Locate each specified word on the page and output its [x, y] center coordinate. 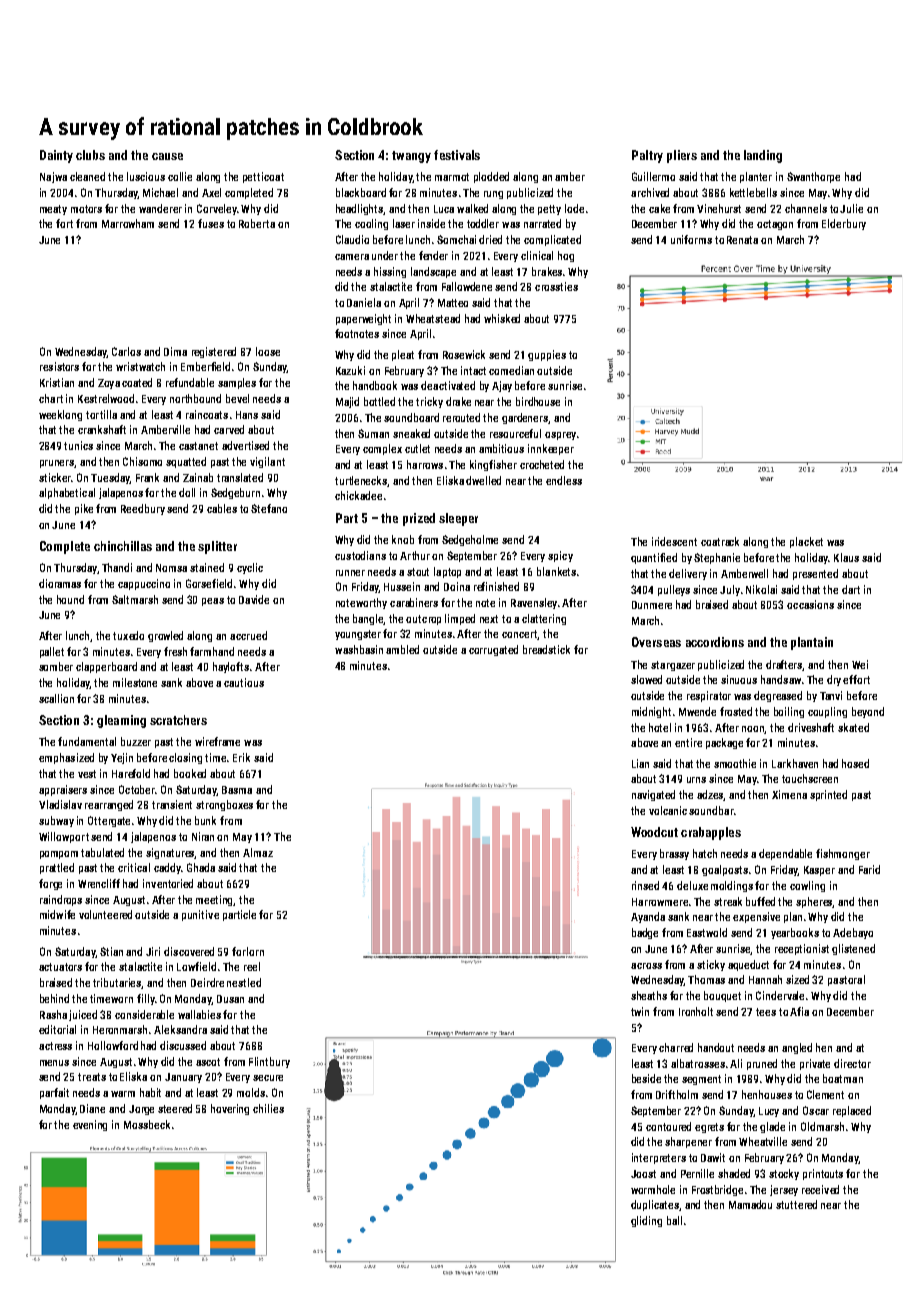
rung [493, 195]
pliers [682, 156]
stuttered [796, 1204]
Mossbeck [147, 1124]
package [724, 743]
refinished [496, 586]
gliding [646, 1221]
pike [84, 509]
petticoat [263, 177]
